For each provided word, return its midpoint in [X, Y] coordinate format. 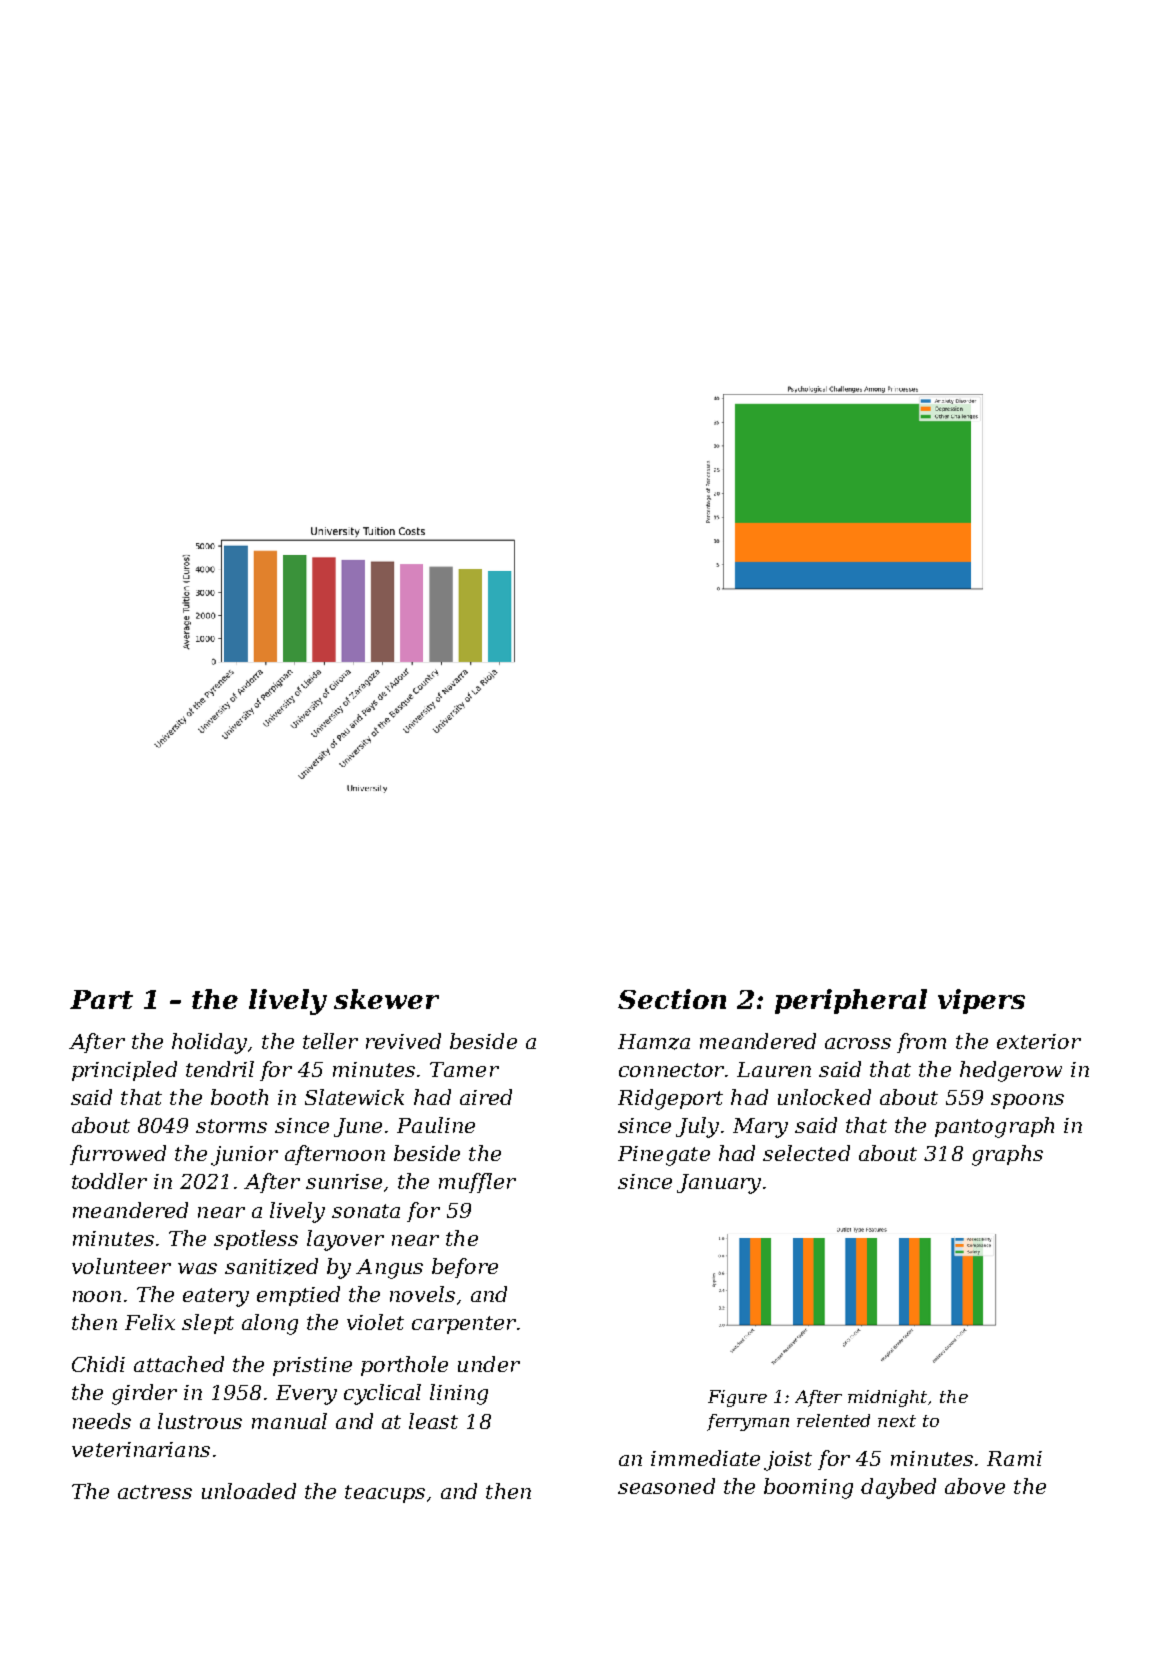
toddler [109, 1181]
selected [806, 1153]
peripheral [851, 1001]
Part [101, 999]
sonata [366, 1211]
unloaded [249, 1491]
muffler [477, 1183]
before [465, 1268]
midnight [887, 1398]
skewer [386, 999]
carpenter [464, 1325]
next [897, 1421]
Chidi [98, 1364]
